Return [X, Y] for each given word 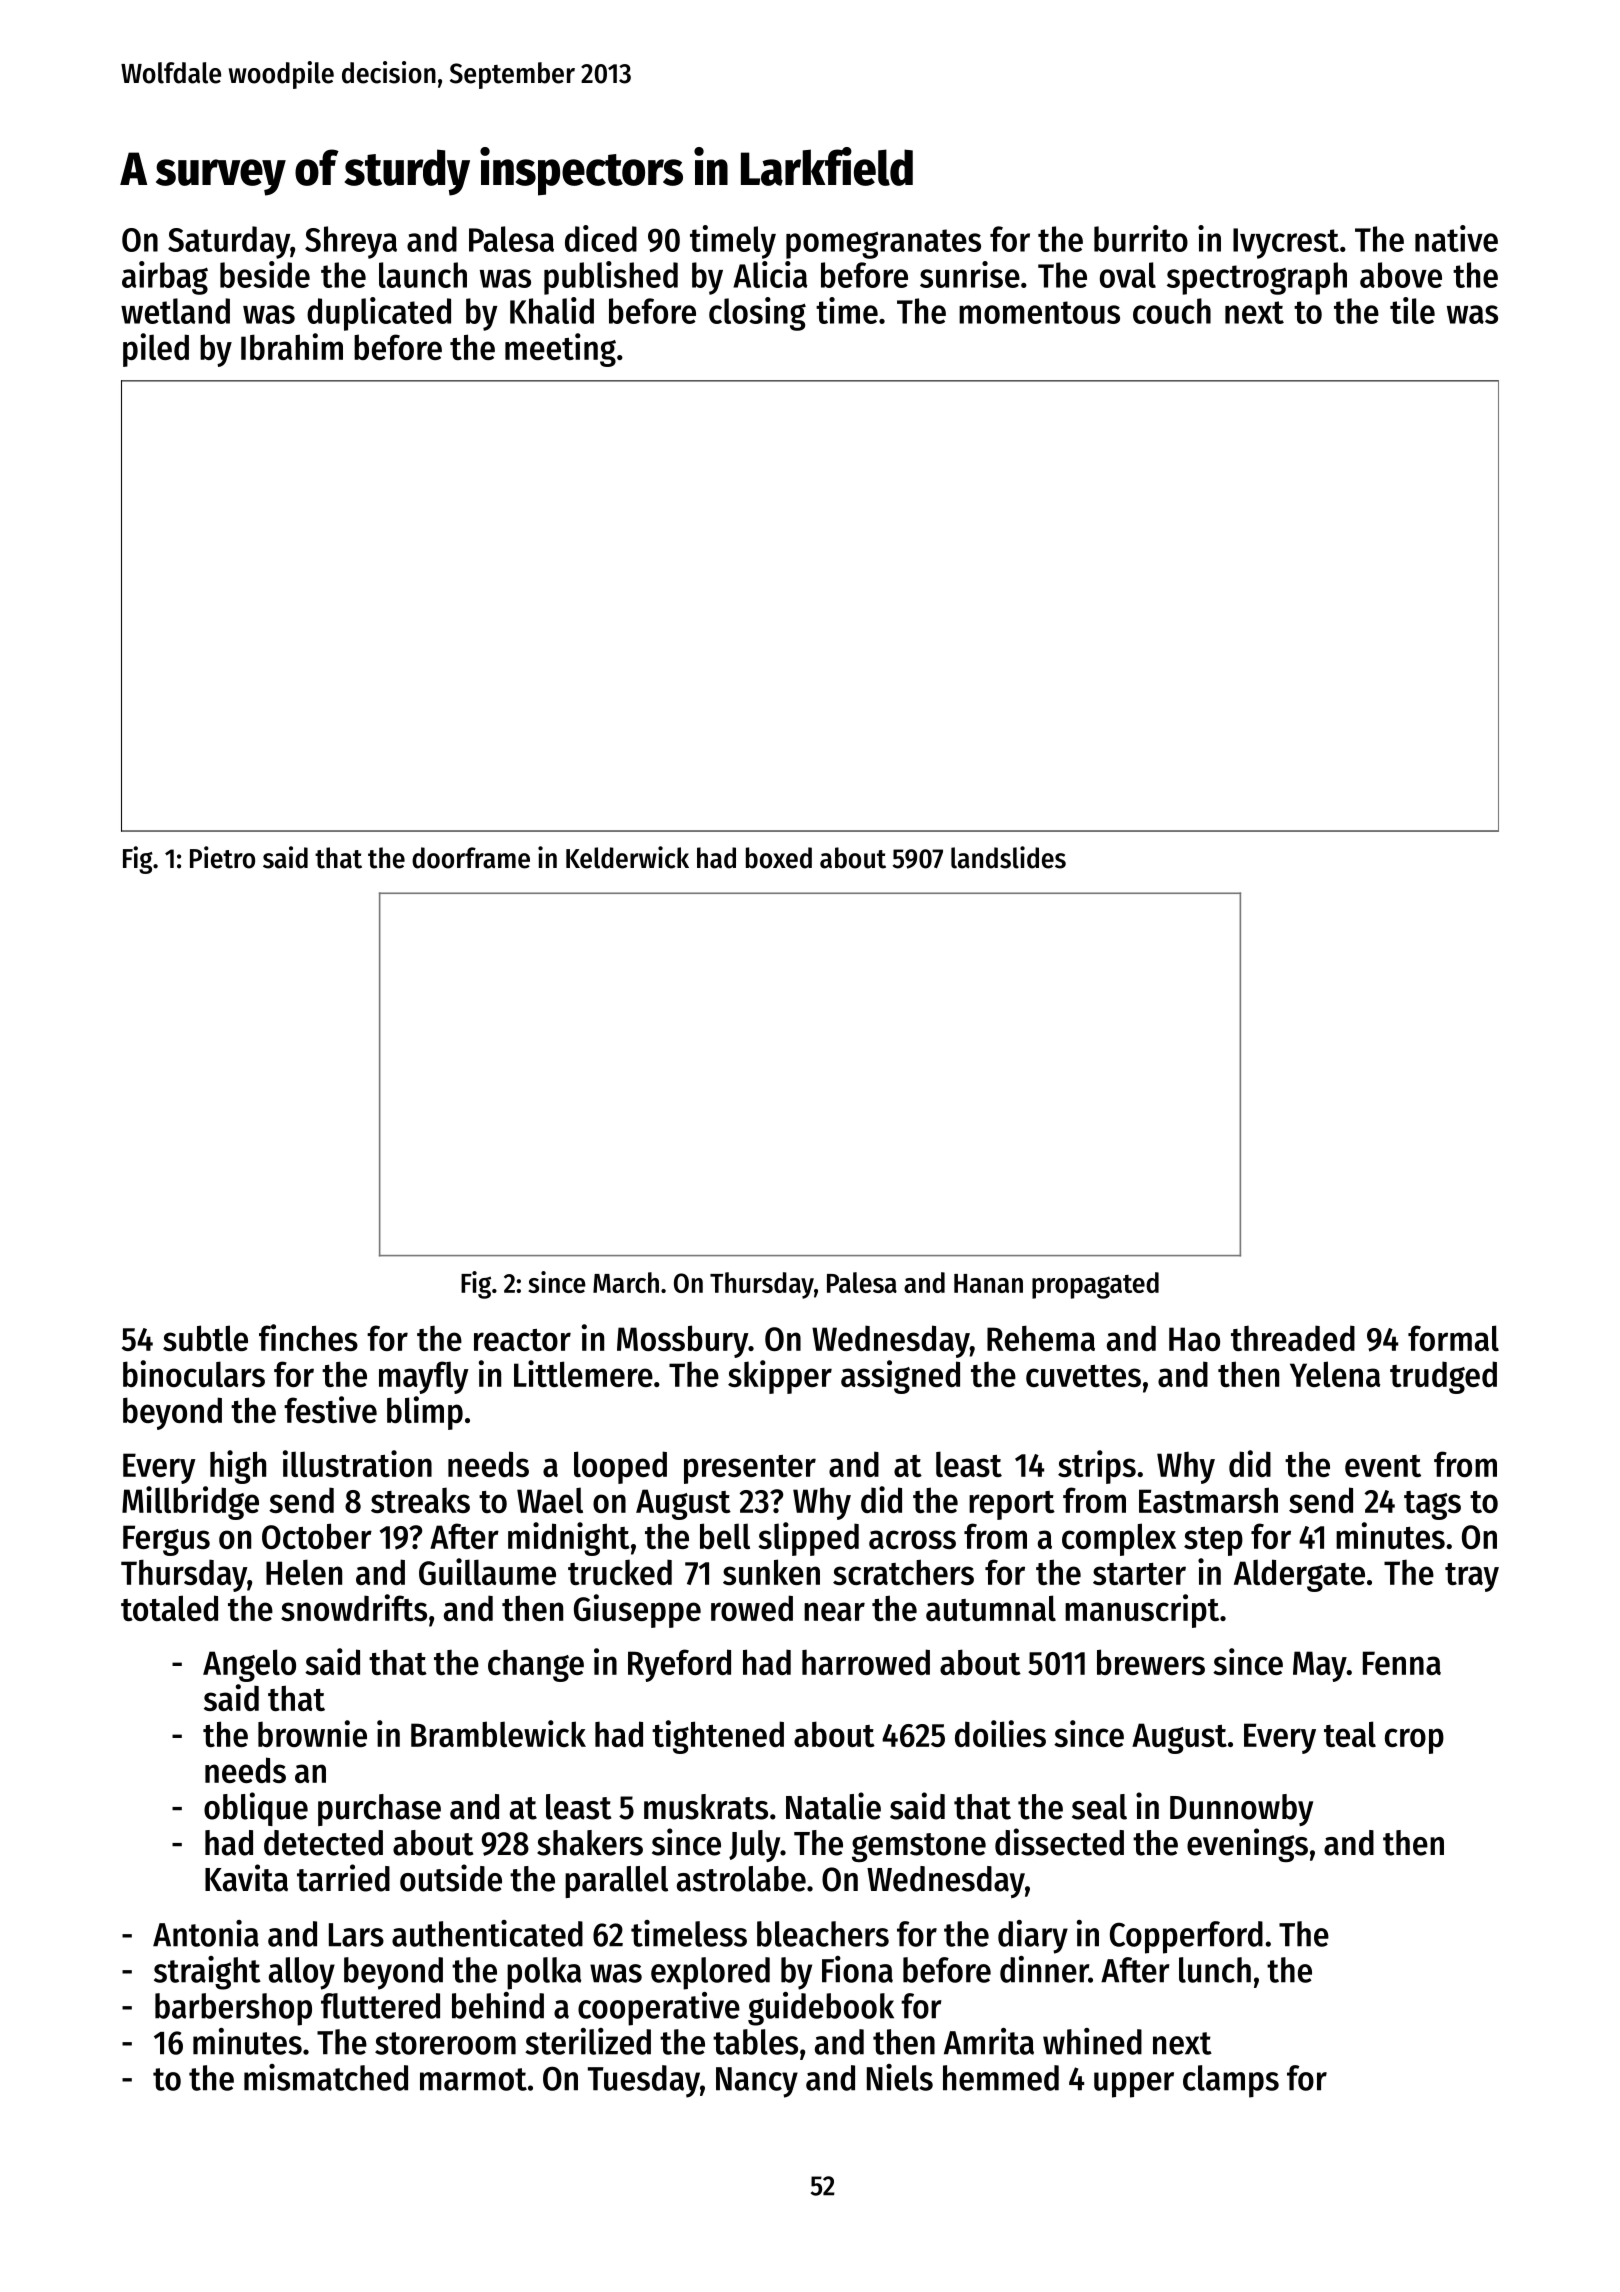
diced [601, 238]
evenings [1247, 1845]
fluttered [380, 2006]
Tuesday [644, 2081]
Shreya [351, 242]
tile [1412, 310]
